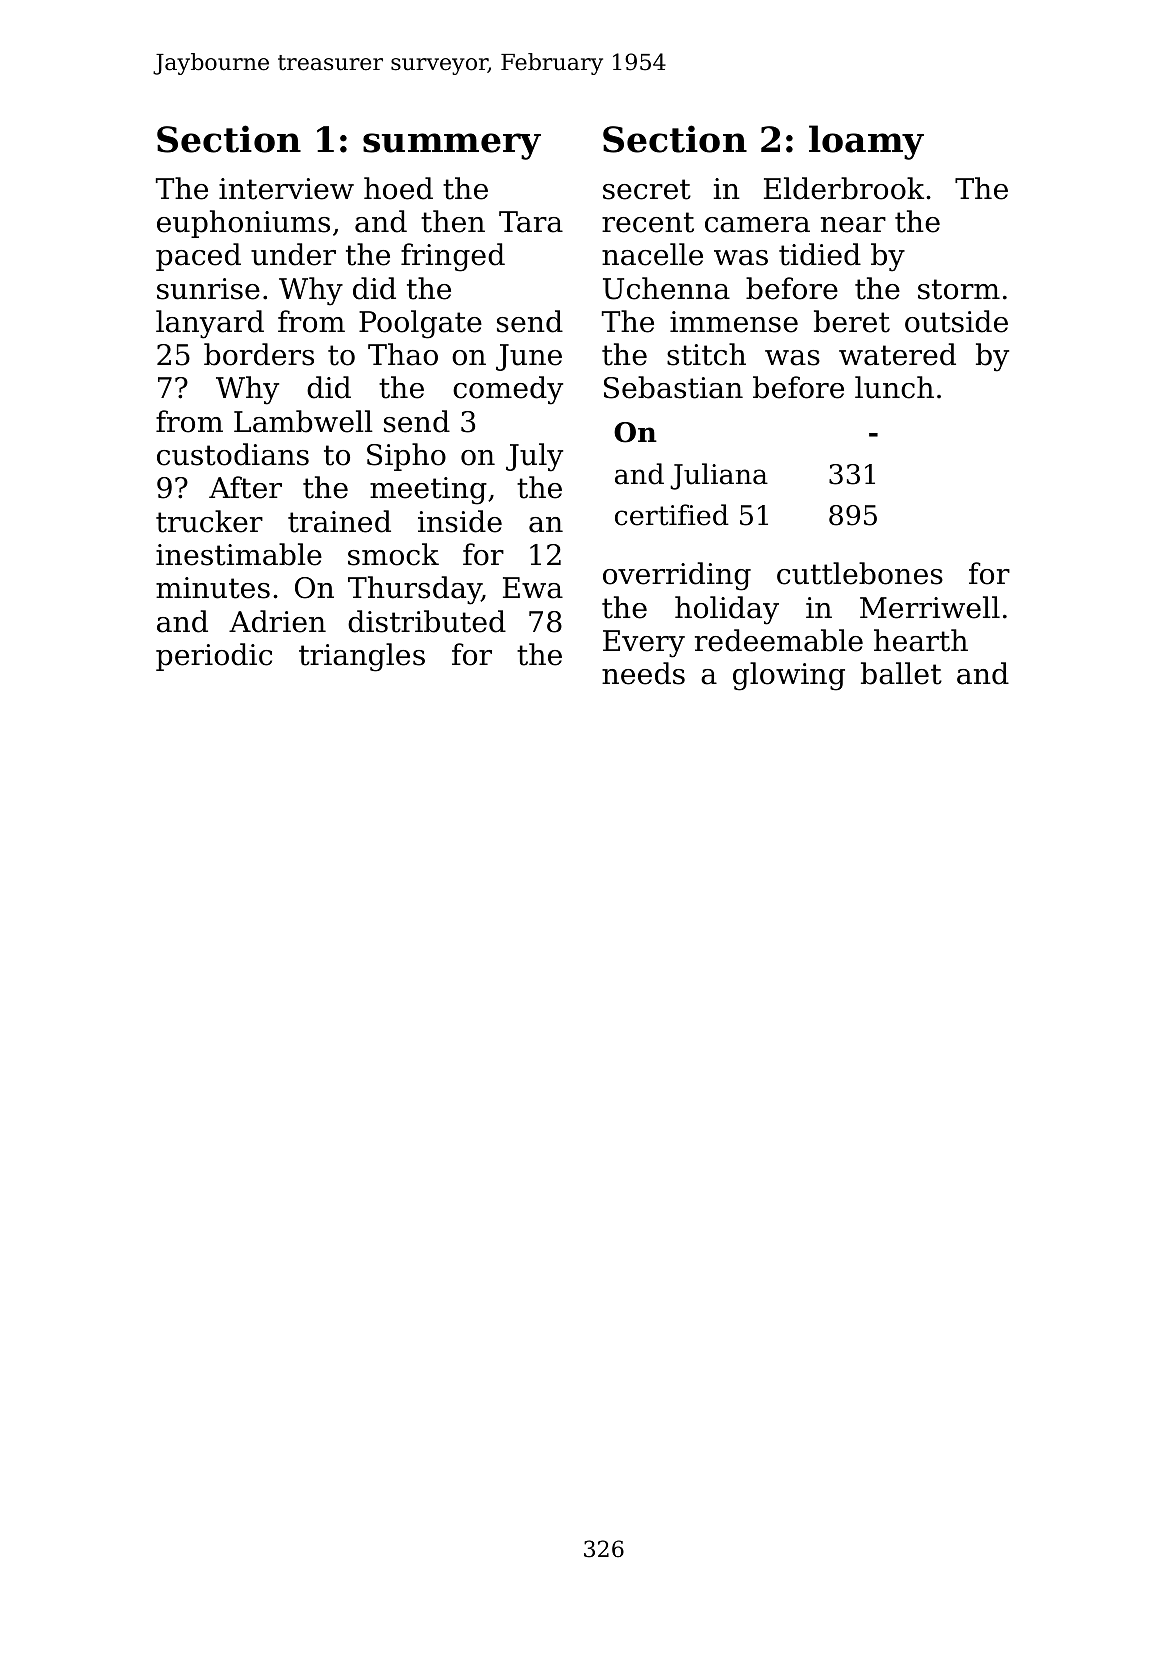 The image size is (1165, 1654). Describe the element at coordinates (533, 588) in the image. I see `Ewa` at that location.
